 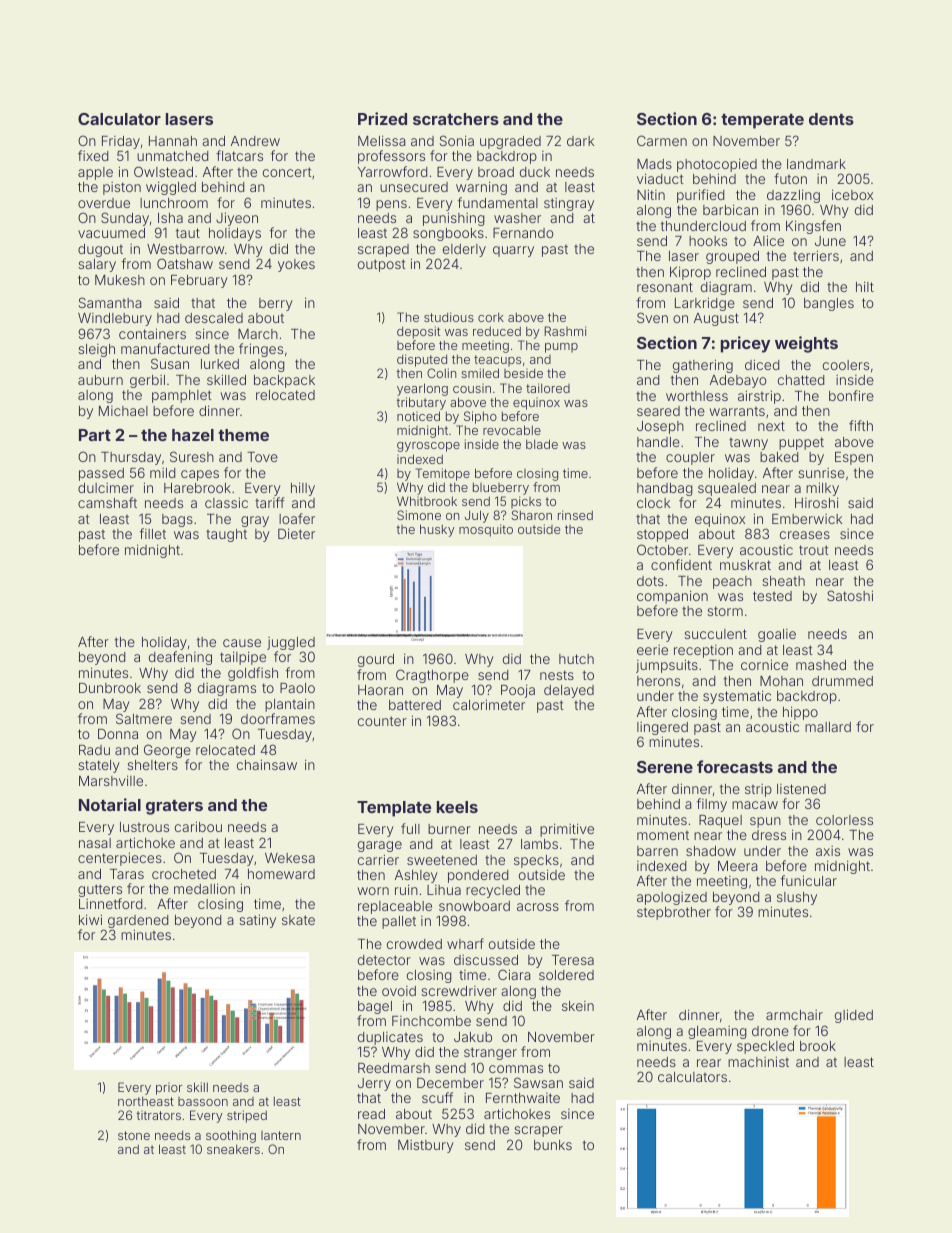 What do you see at coordinates (672, 597) in the screenshot?
I see `companion` at bounding box center [672, 597].
